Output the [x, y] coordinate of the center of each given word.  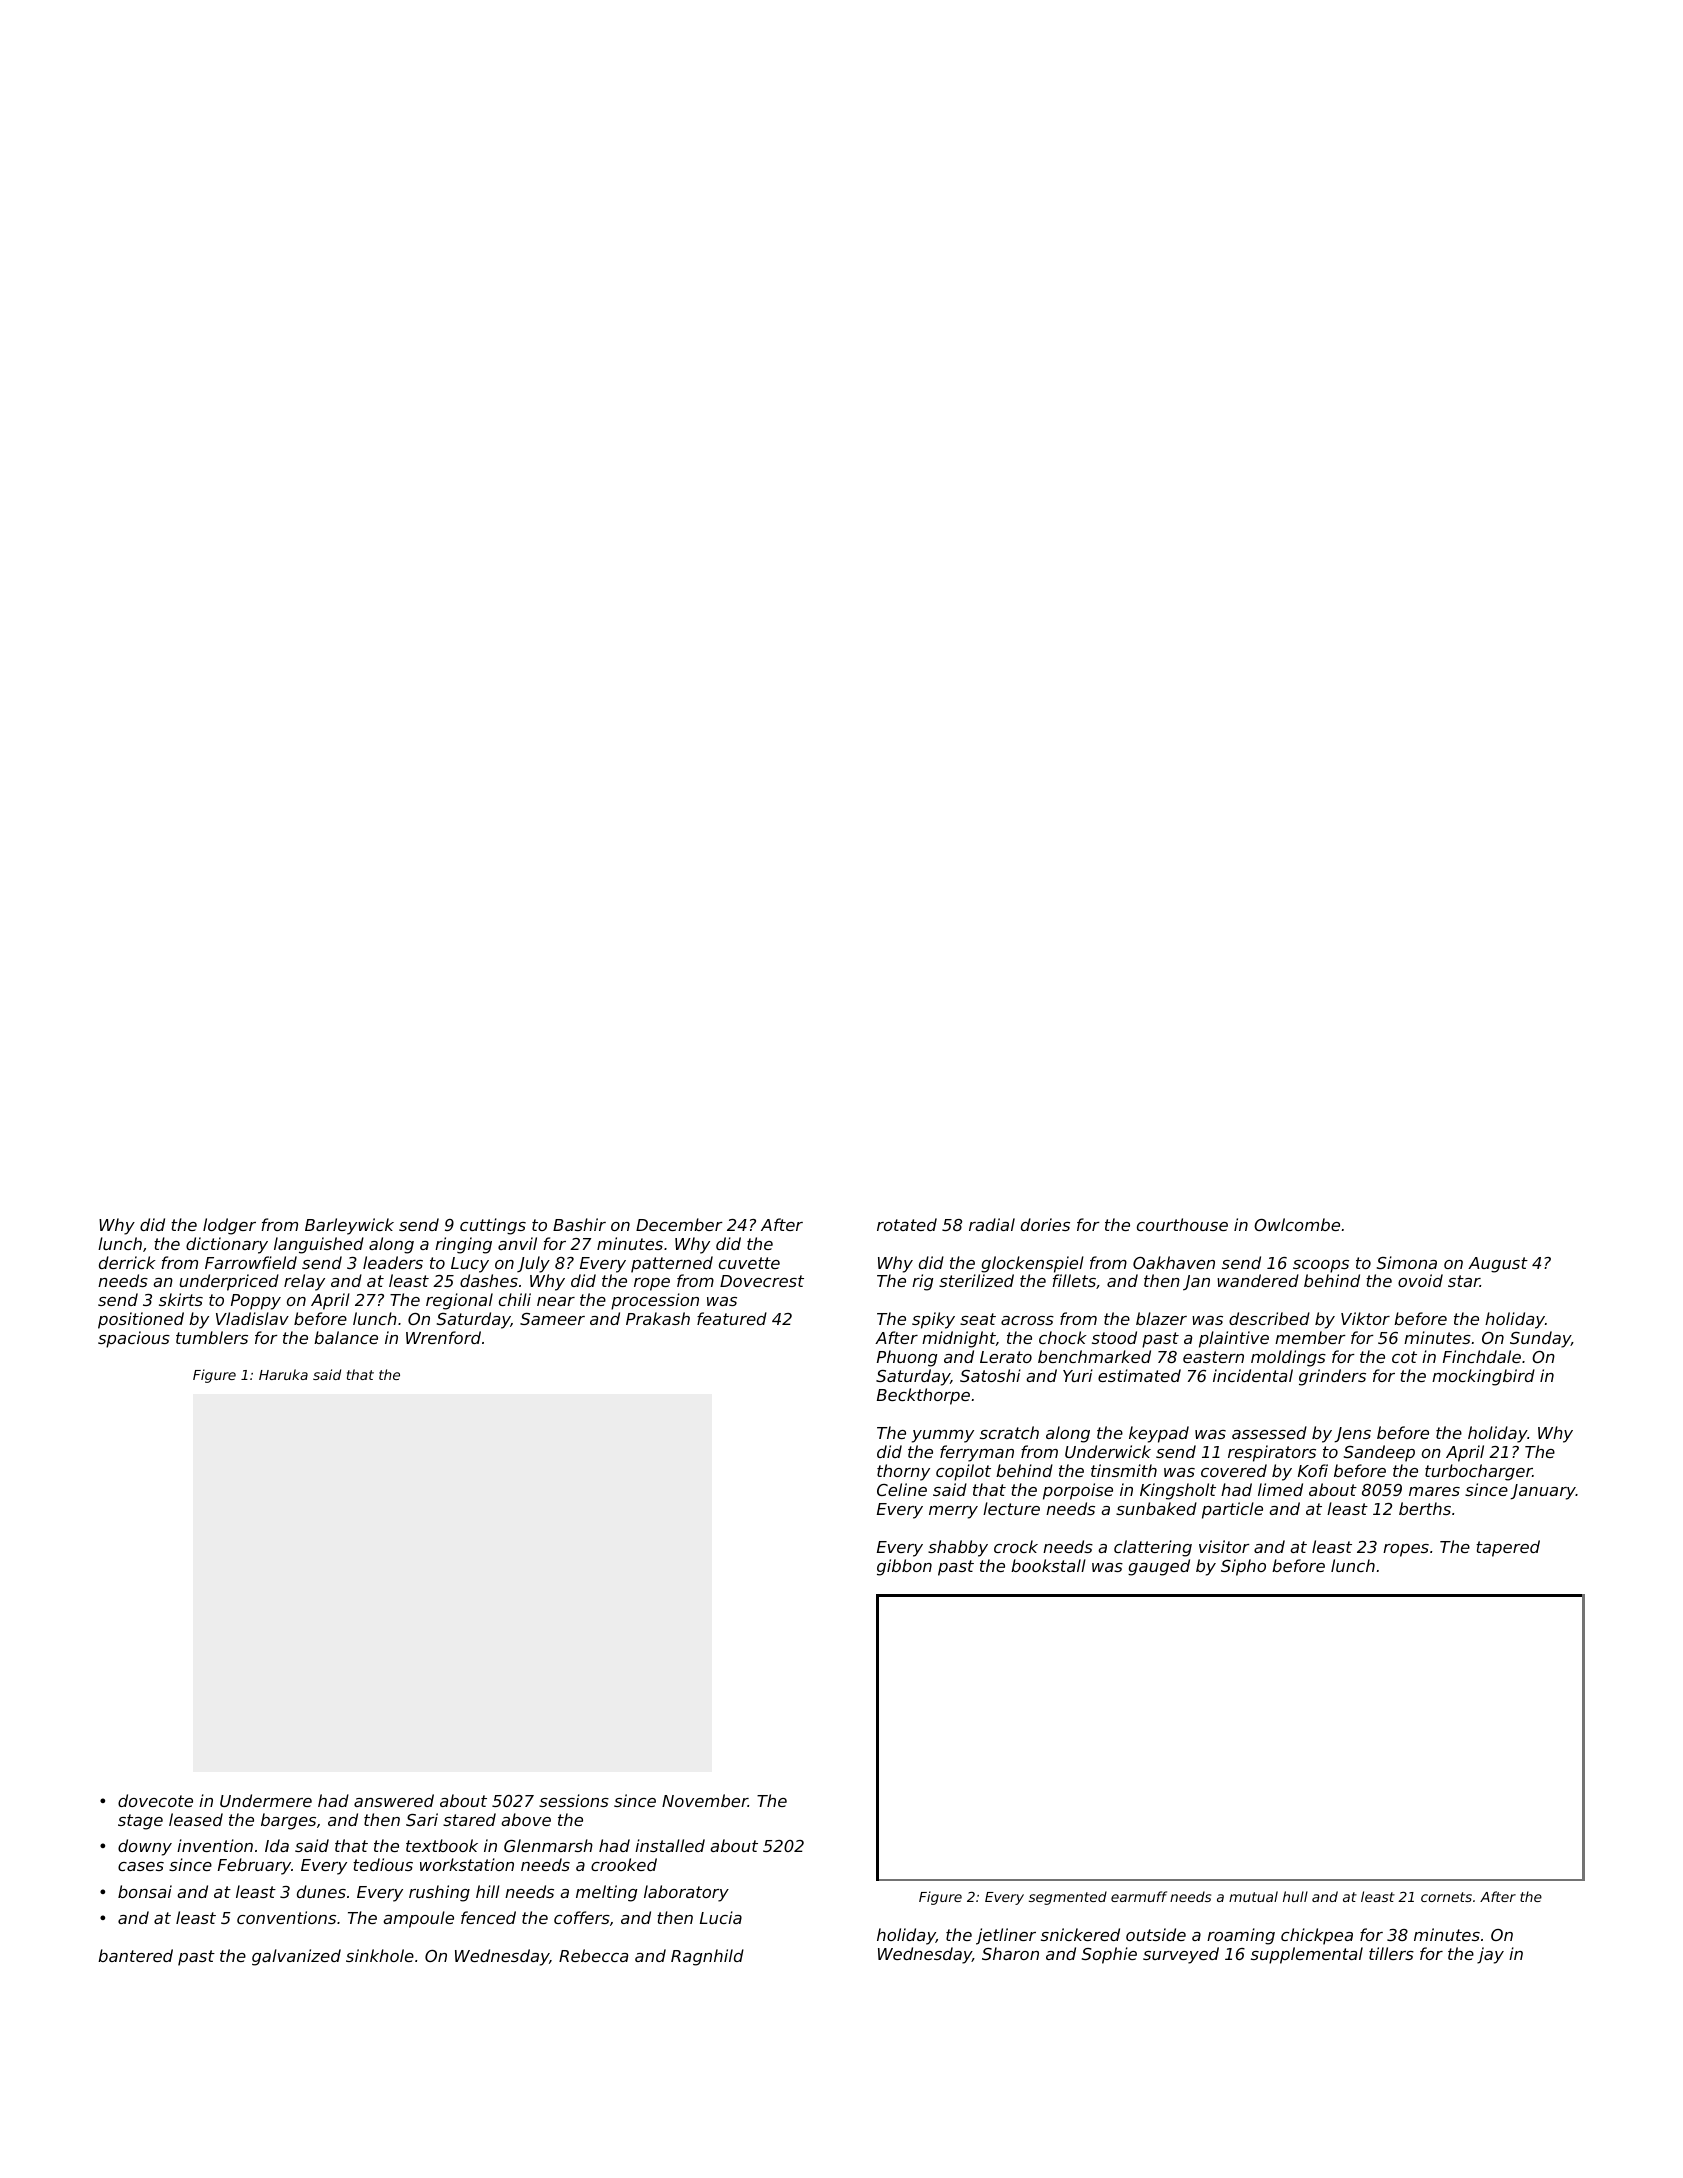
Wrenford [443, 1337]
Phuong [907, 1358]
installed [670, 1845]
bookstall [1048, 1565]
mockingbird [1483, 1377]
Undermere [266, 1800]
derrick [127, 1262]
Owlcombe [1297, 1224]
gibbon [904, 1567]
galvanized [296, 1957]
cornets [1446, 1897]
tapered [1508, 1548]
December [679, 1224]
